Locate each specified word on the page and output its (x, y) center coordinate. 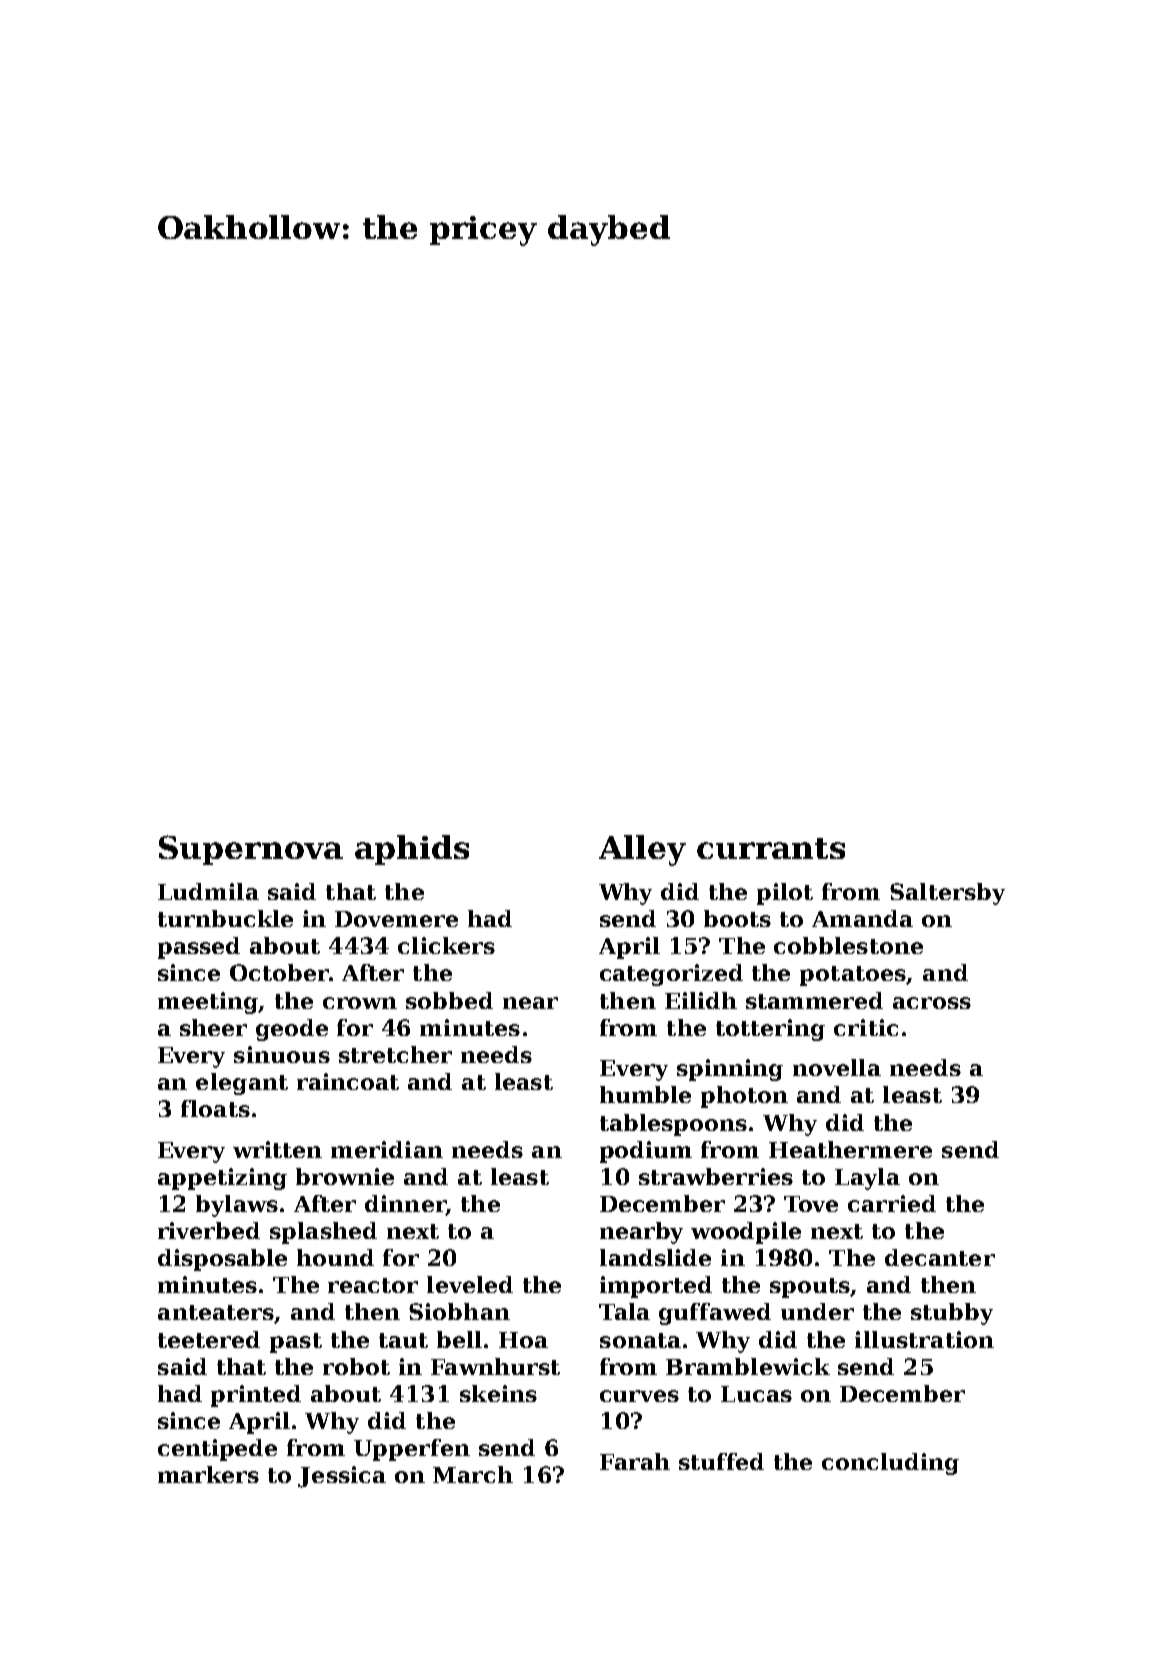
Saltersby (947, 894)
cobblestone (848, 945)
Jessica (342, 1477)
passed (199, 948)
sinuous (282, 1054)
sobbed (449, 1000)
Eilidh (701, 1000)
